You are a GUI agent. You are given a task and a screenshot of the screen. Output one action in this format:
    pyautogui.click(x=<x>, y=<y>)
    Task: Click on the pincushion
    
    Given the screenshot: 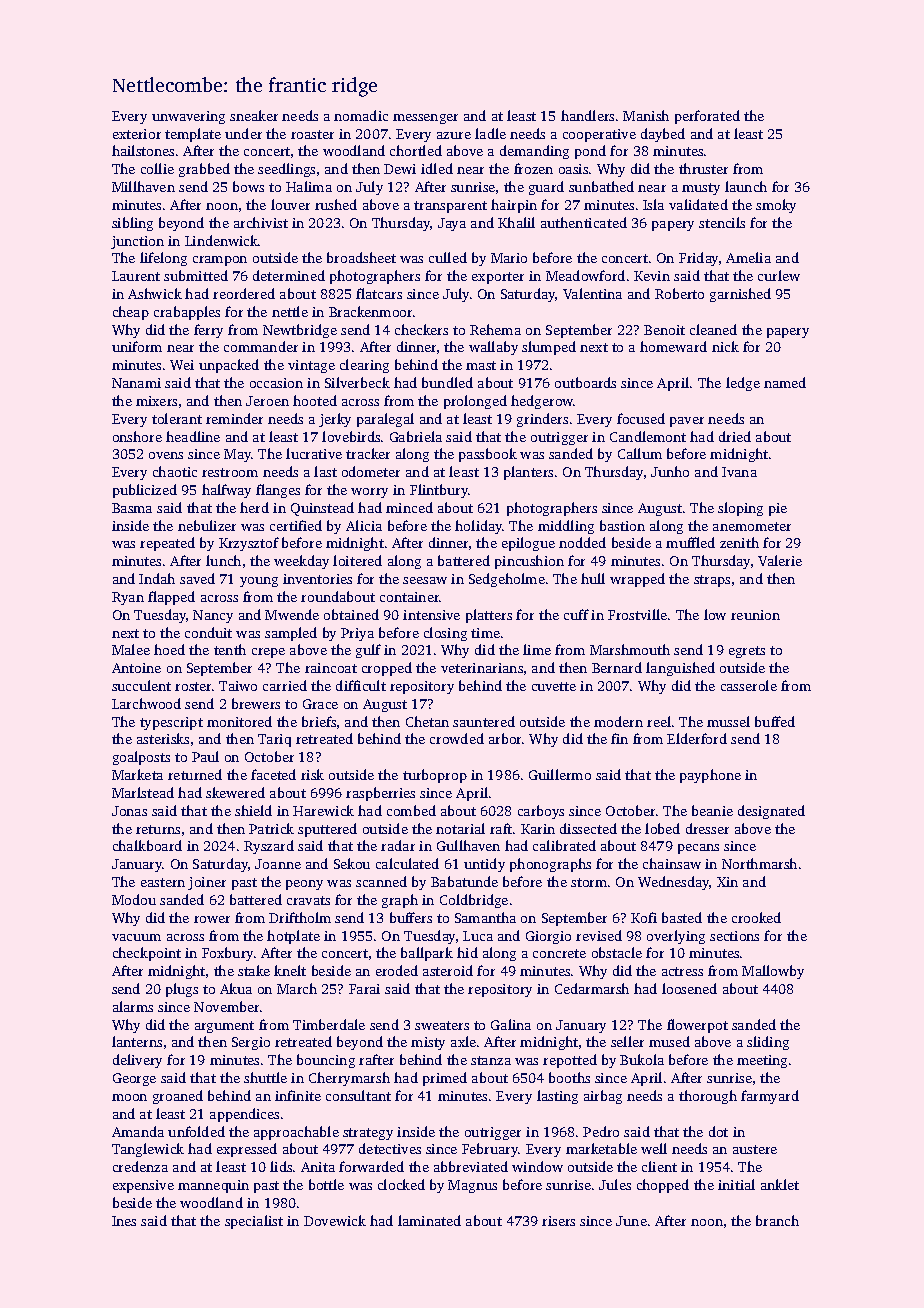 What is the action you would take?
    pyautogui.click(x=529, y=562)
